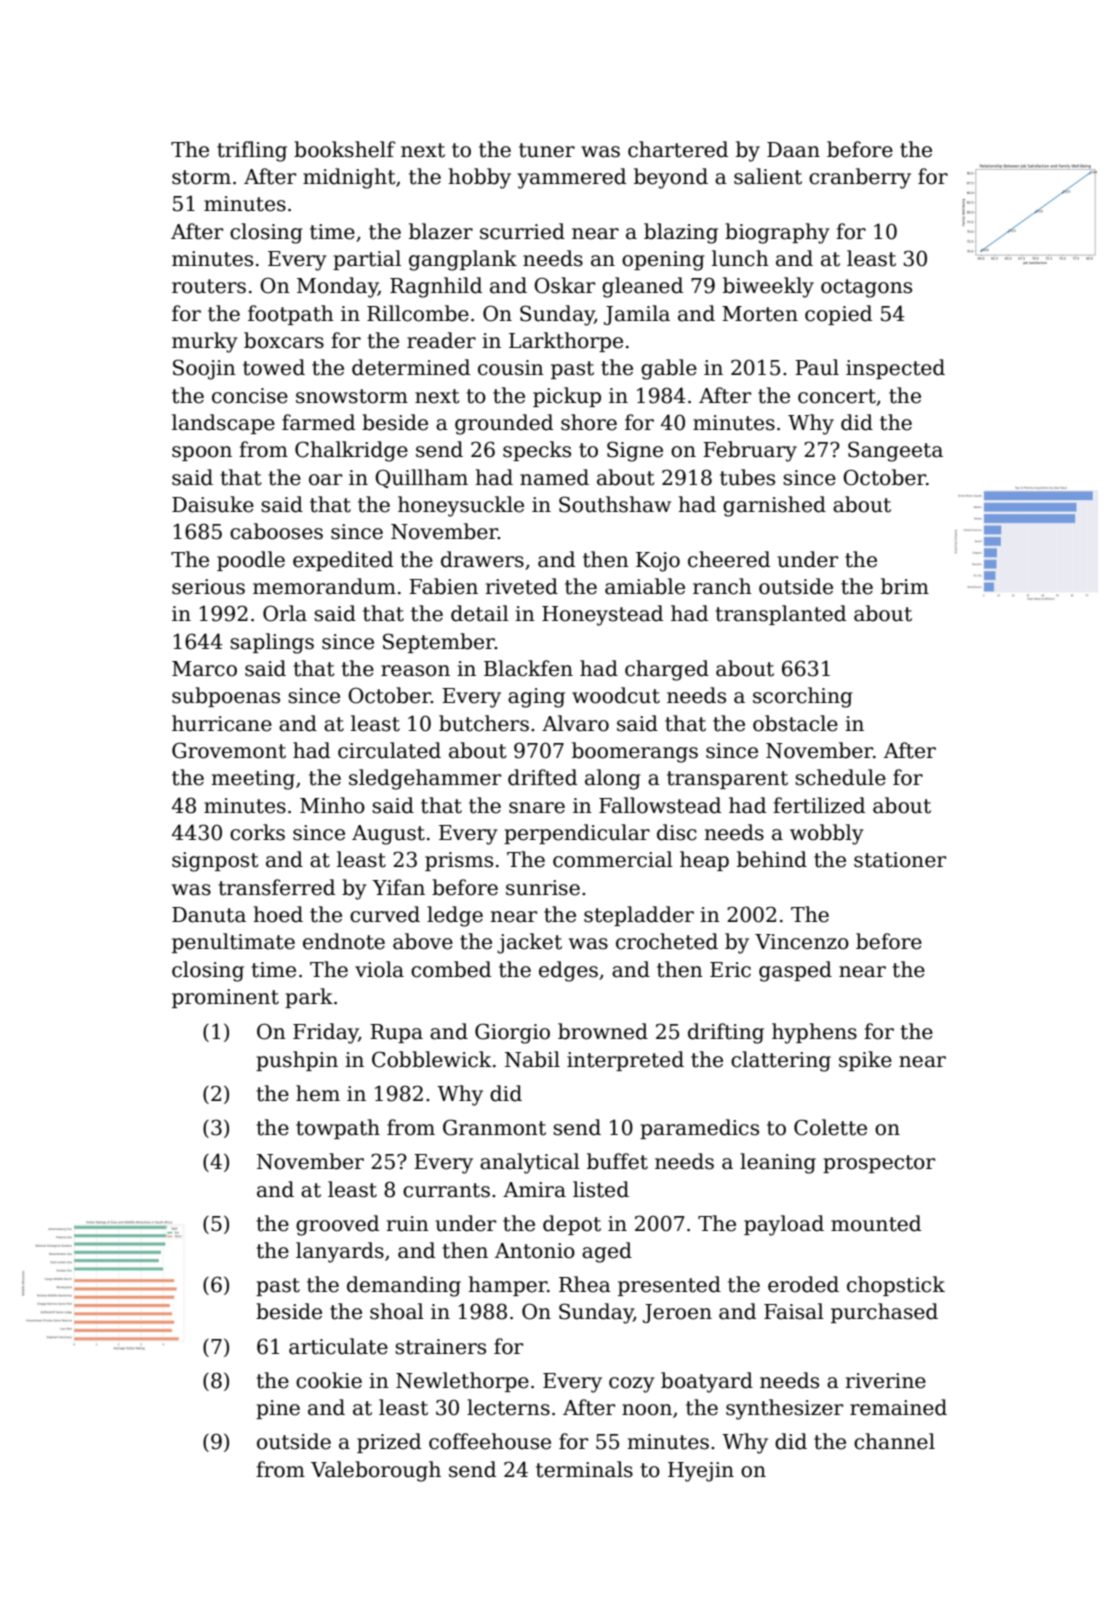 This image has width=1120, height=1623. I want to click on stepladder, so click(639, 916).
